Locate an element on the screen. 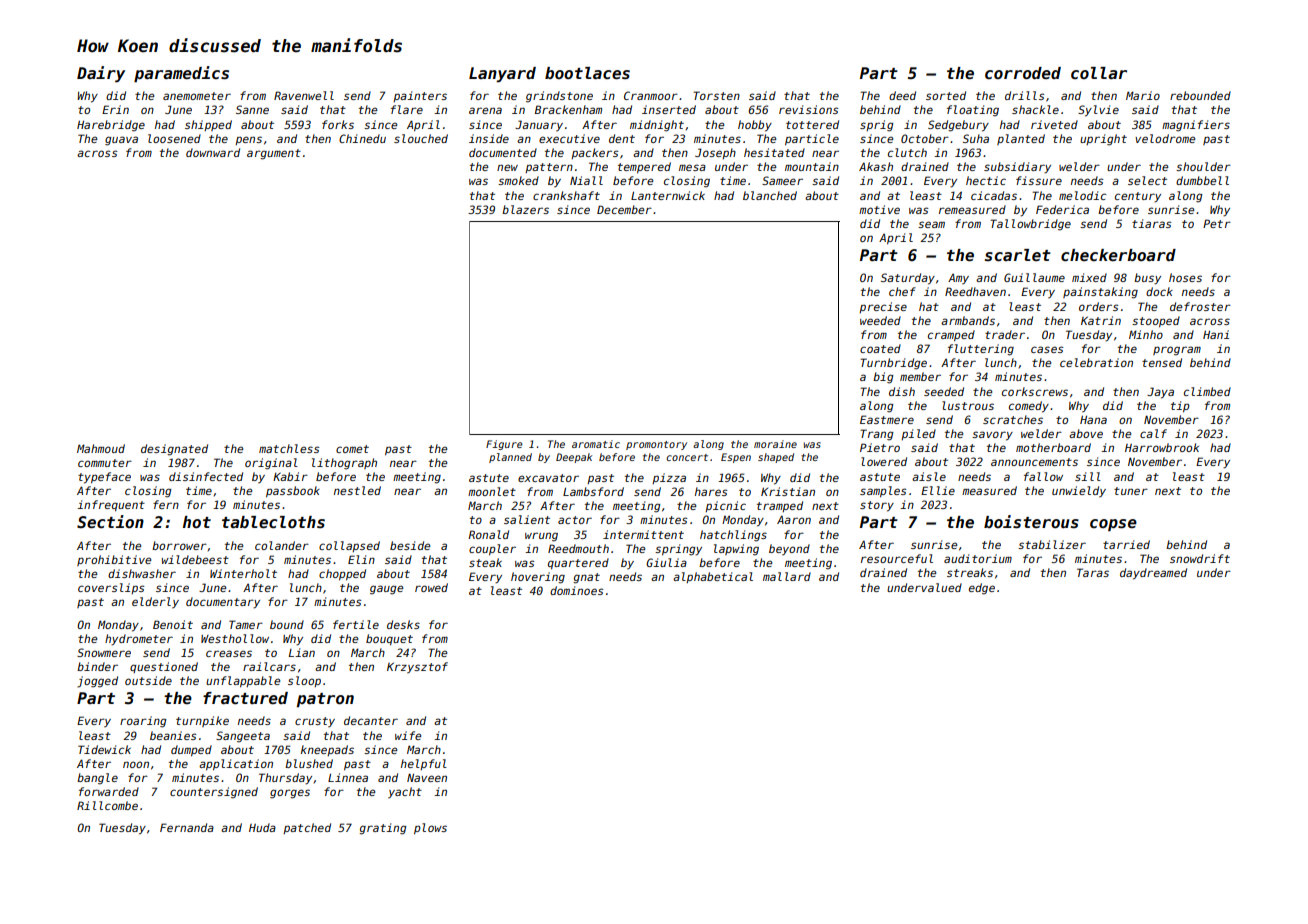 This screenshot has width=1308, height=924. daydreamed is located at coordinates (1153, 574).
